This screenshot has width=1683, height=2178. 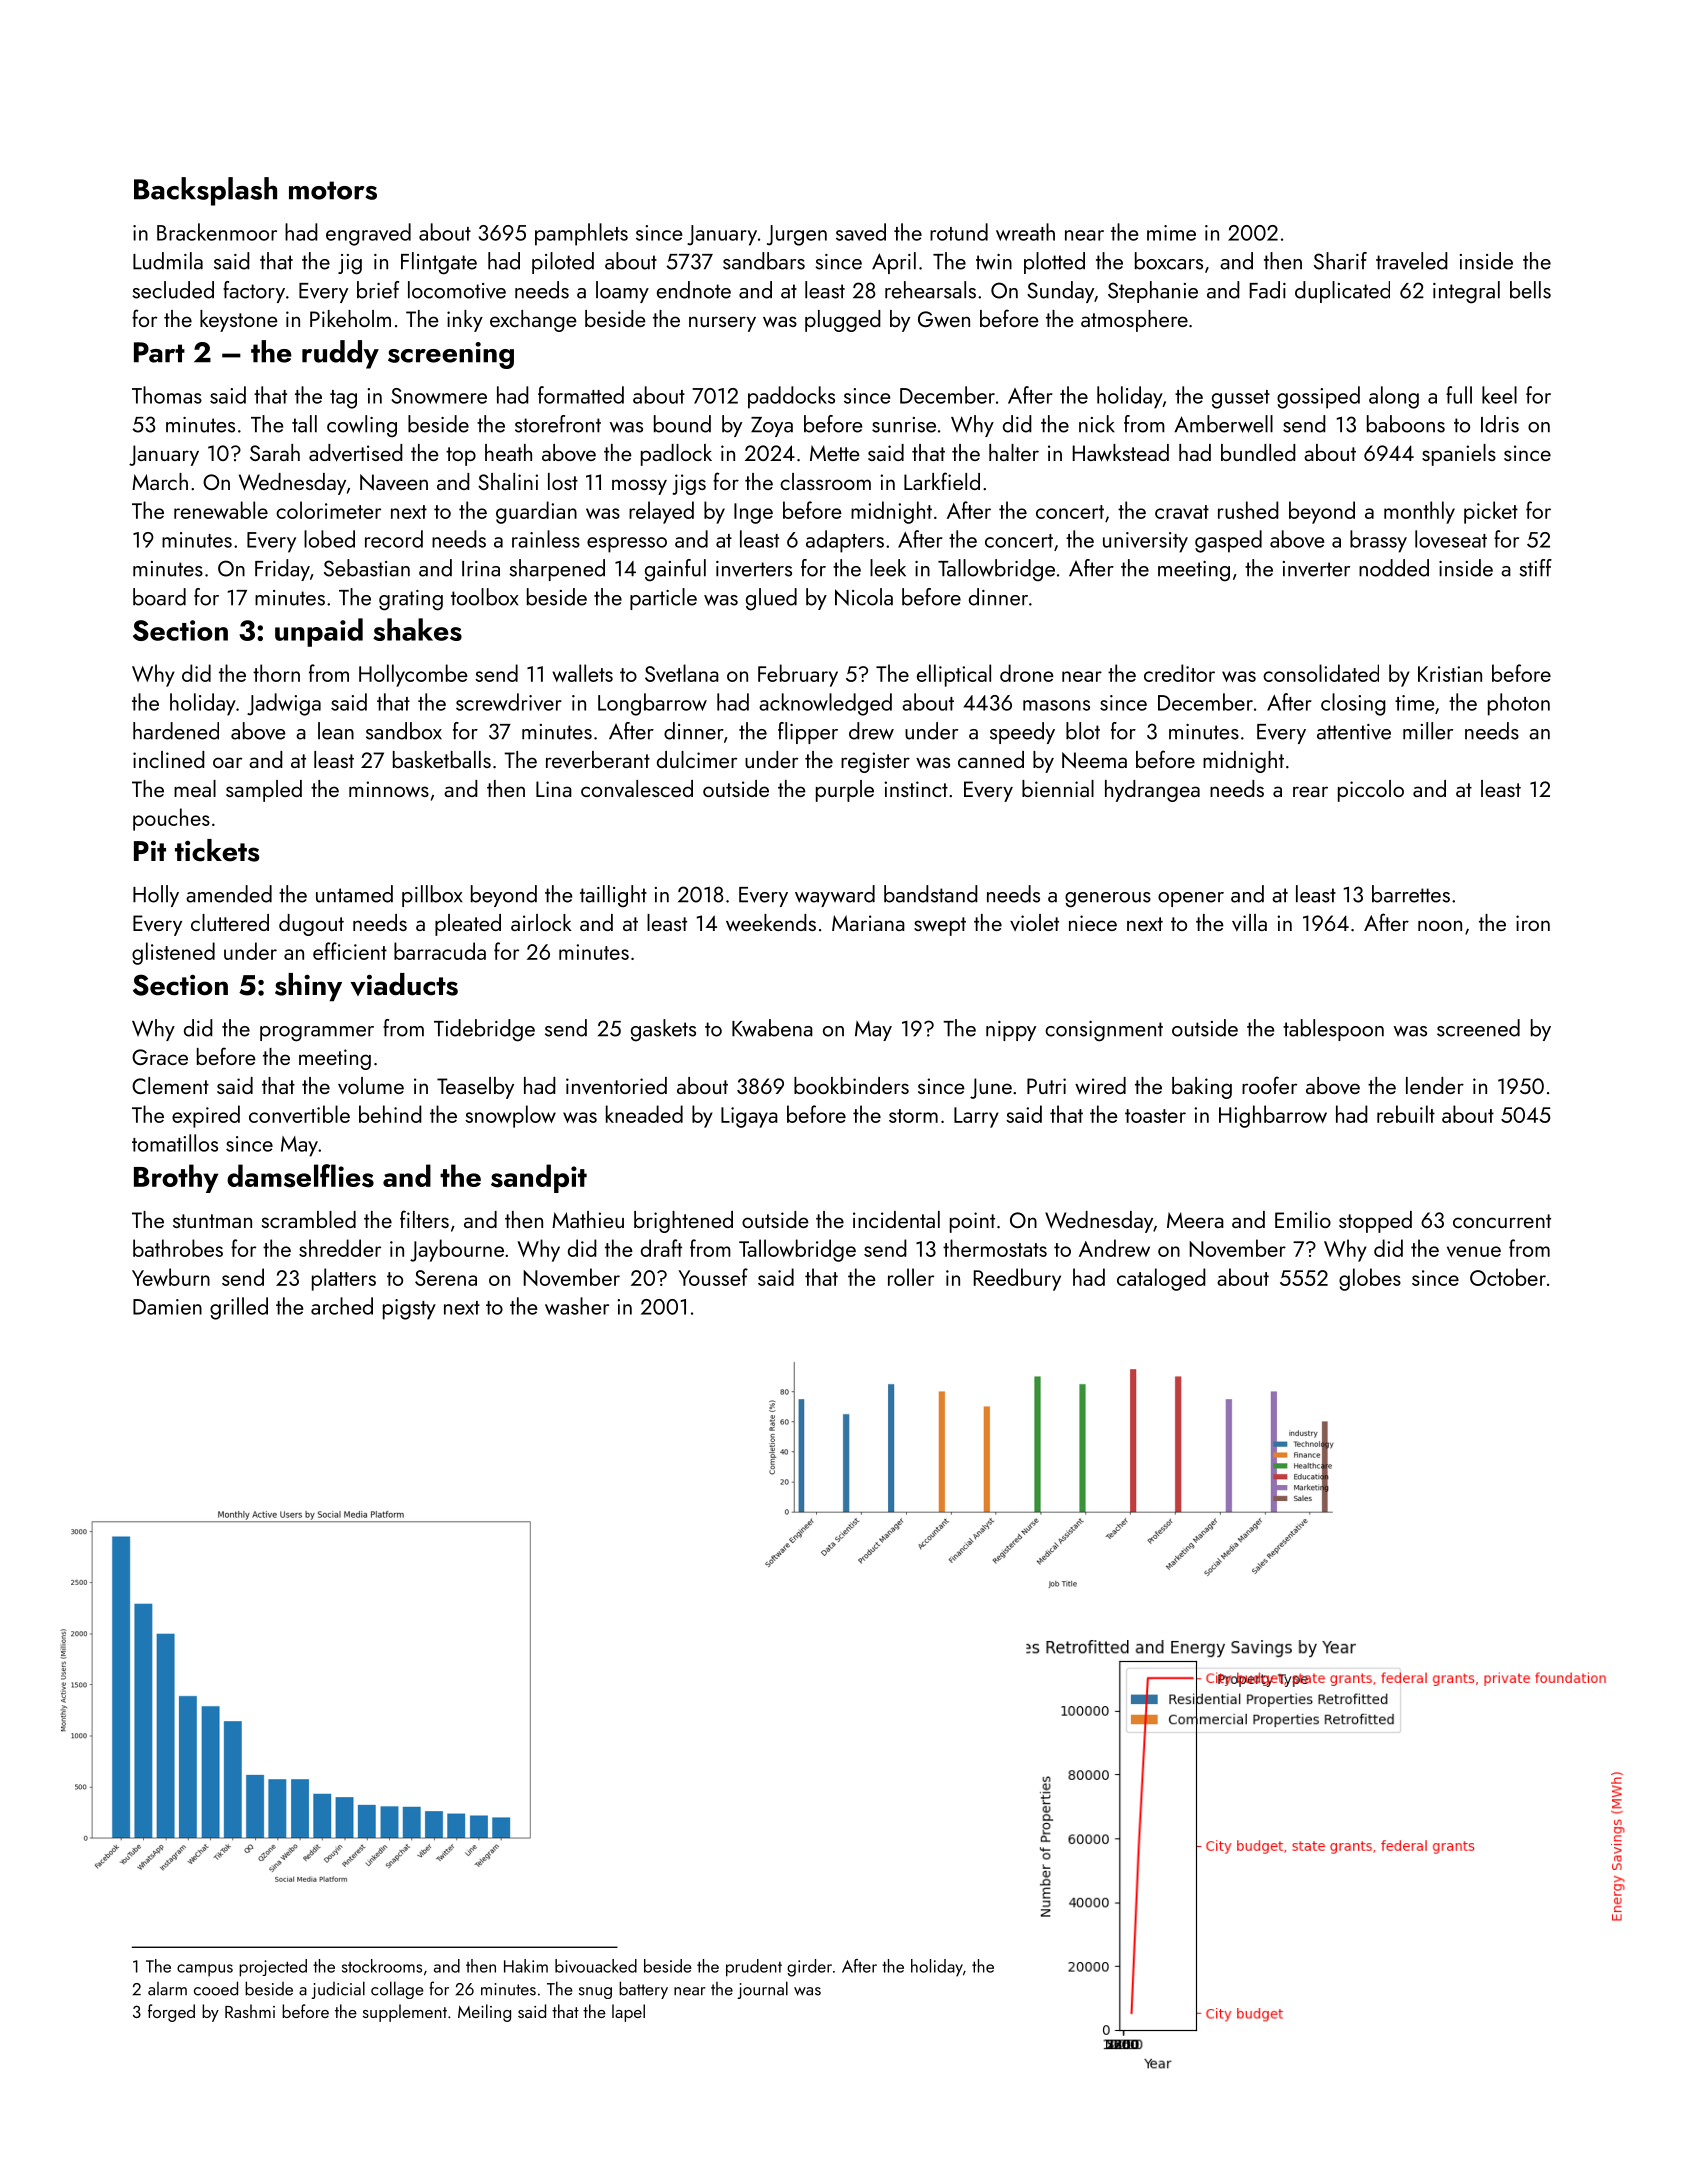 What do you see at coordinates (1171, 233) in the screenshot?
I see `mime` at bounding box center [1171, 233].
